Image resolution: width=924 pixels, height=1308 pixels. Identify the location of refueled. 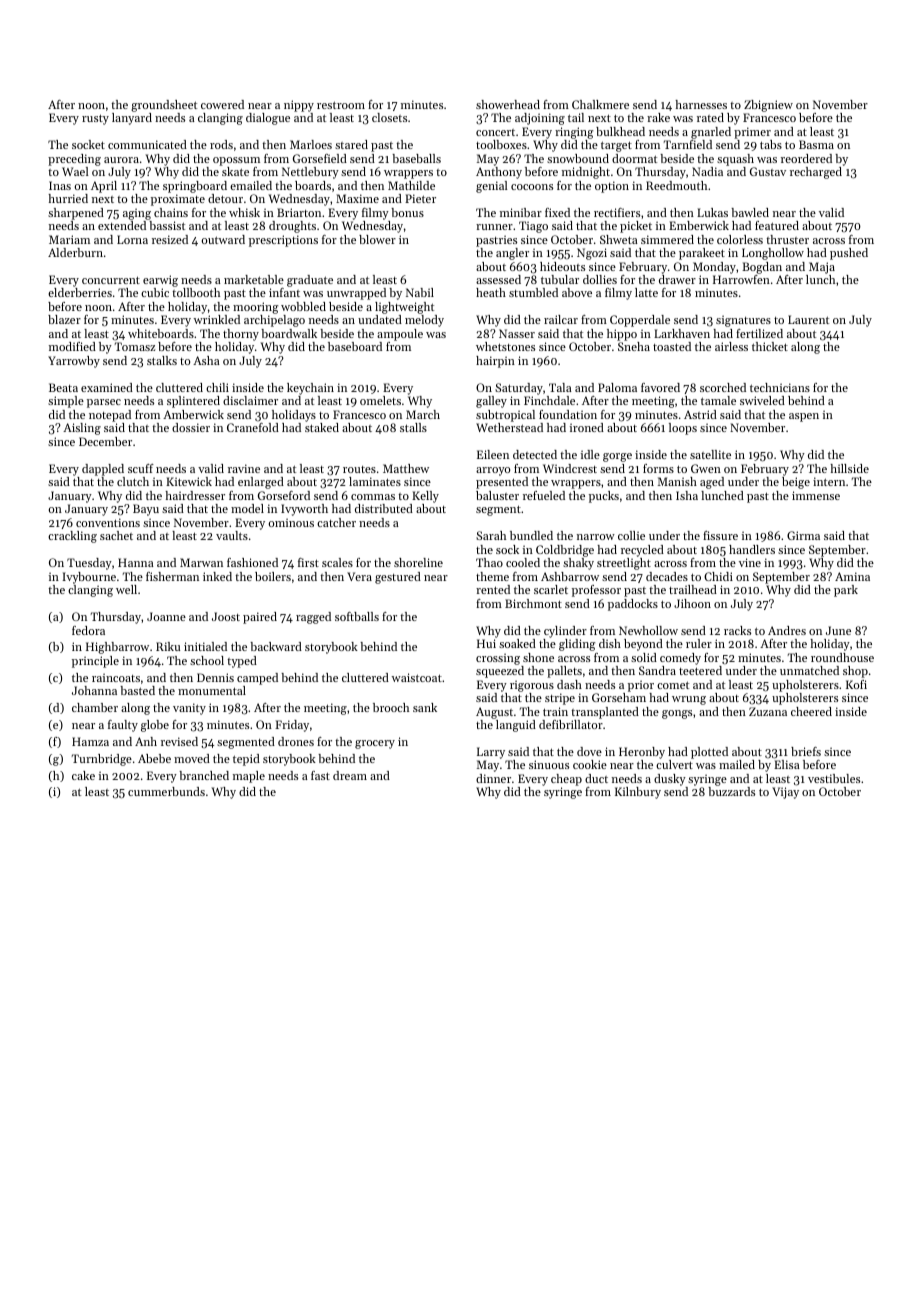
(544, 495).
